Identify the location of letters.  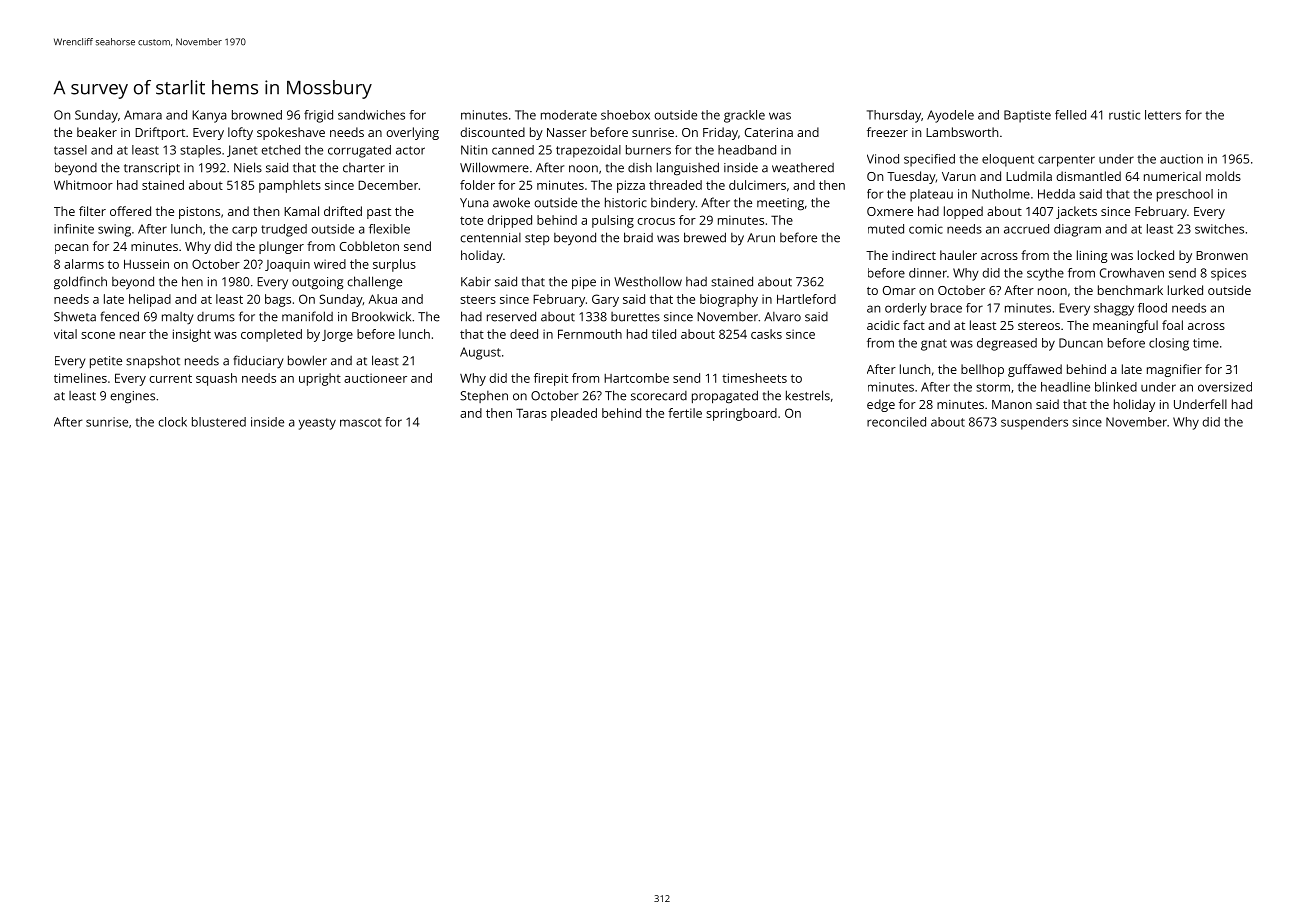
(1163, 115).
